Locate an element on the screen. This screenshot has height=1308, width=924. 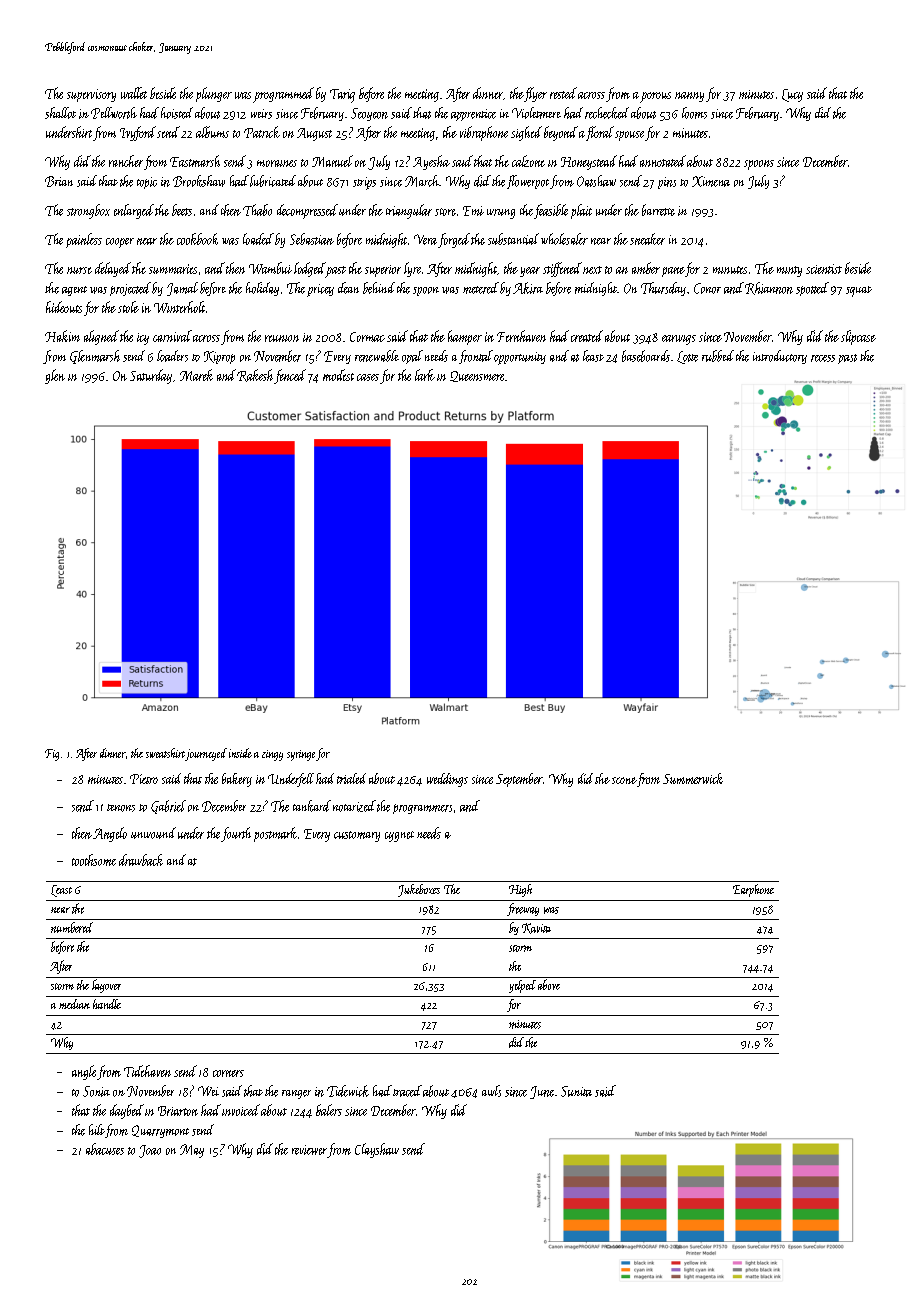
Lucy is located at coordinates (792, 95).
